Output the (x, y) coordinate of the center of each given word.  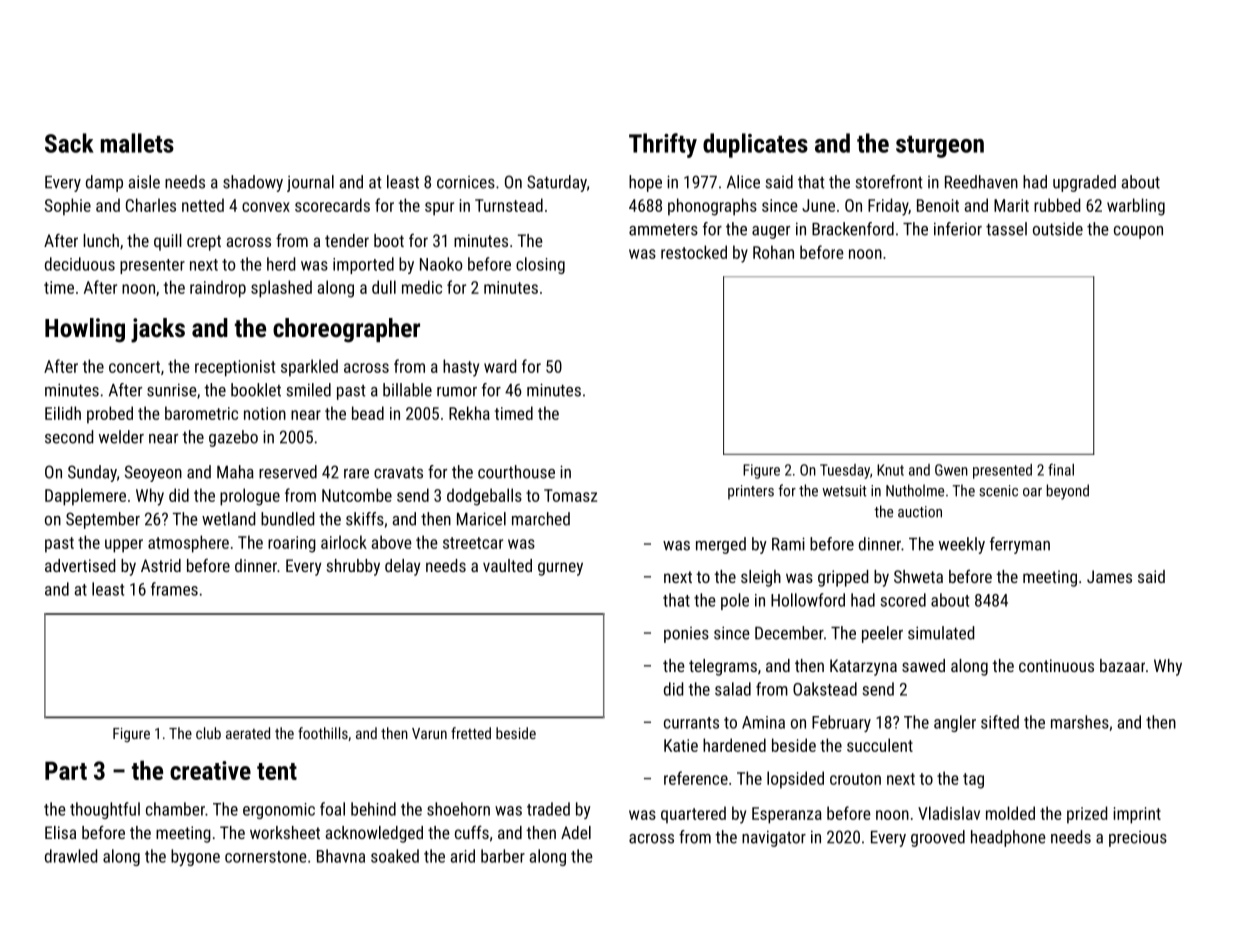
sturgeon (940, 147)
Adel (576, 832)
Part (66, 770)
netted (203, 205)
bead (368, 413)
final (1061, 469)
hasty (461, 368)
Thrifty (663, 145)
